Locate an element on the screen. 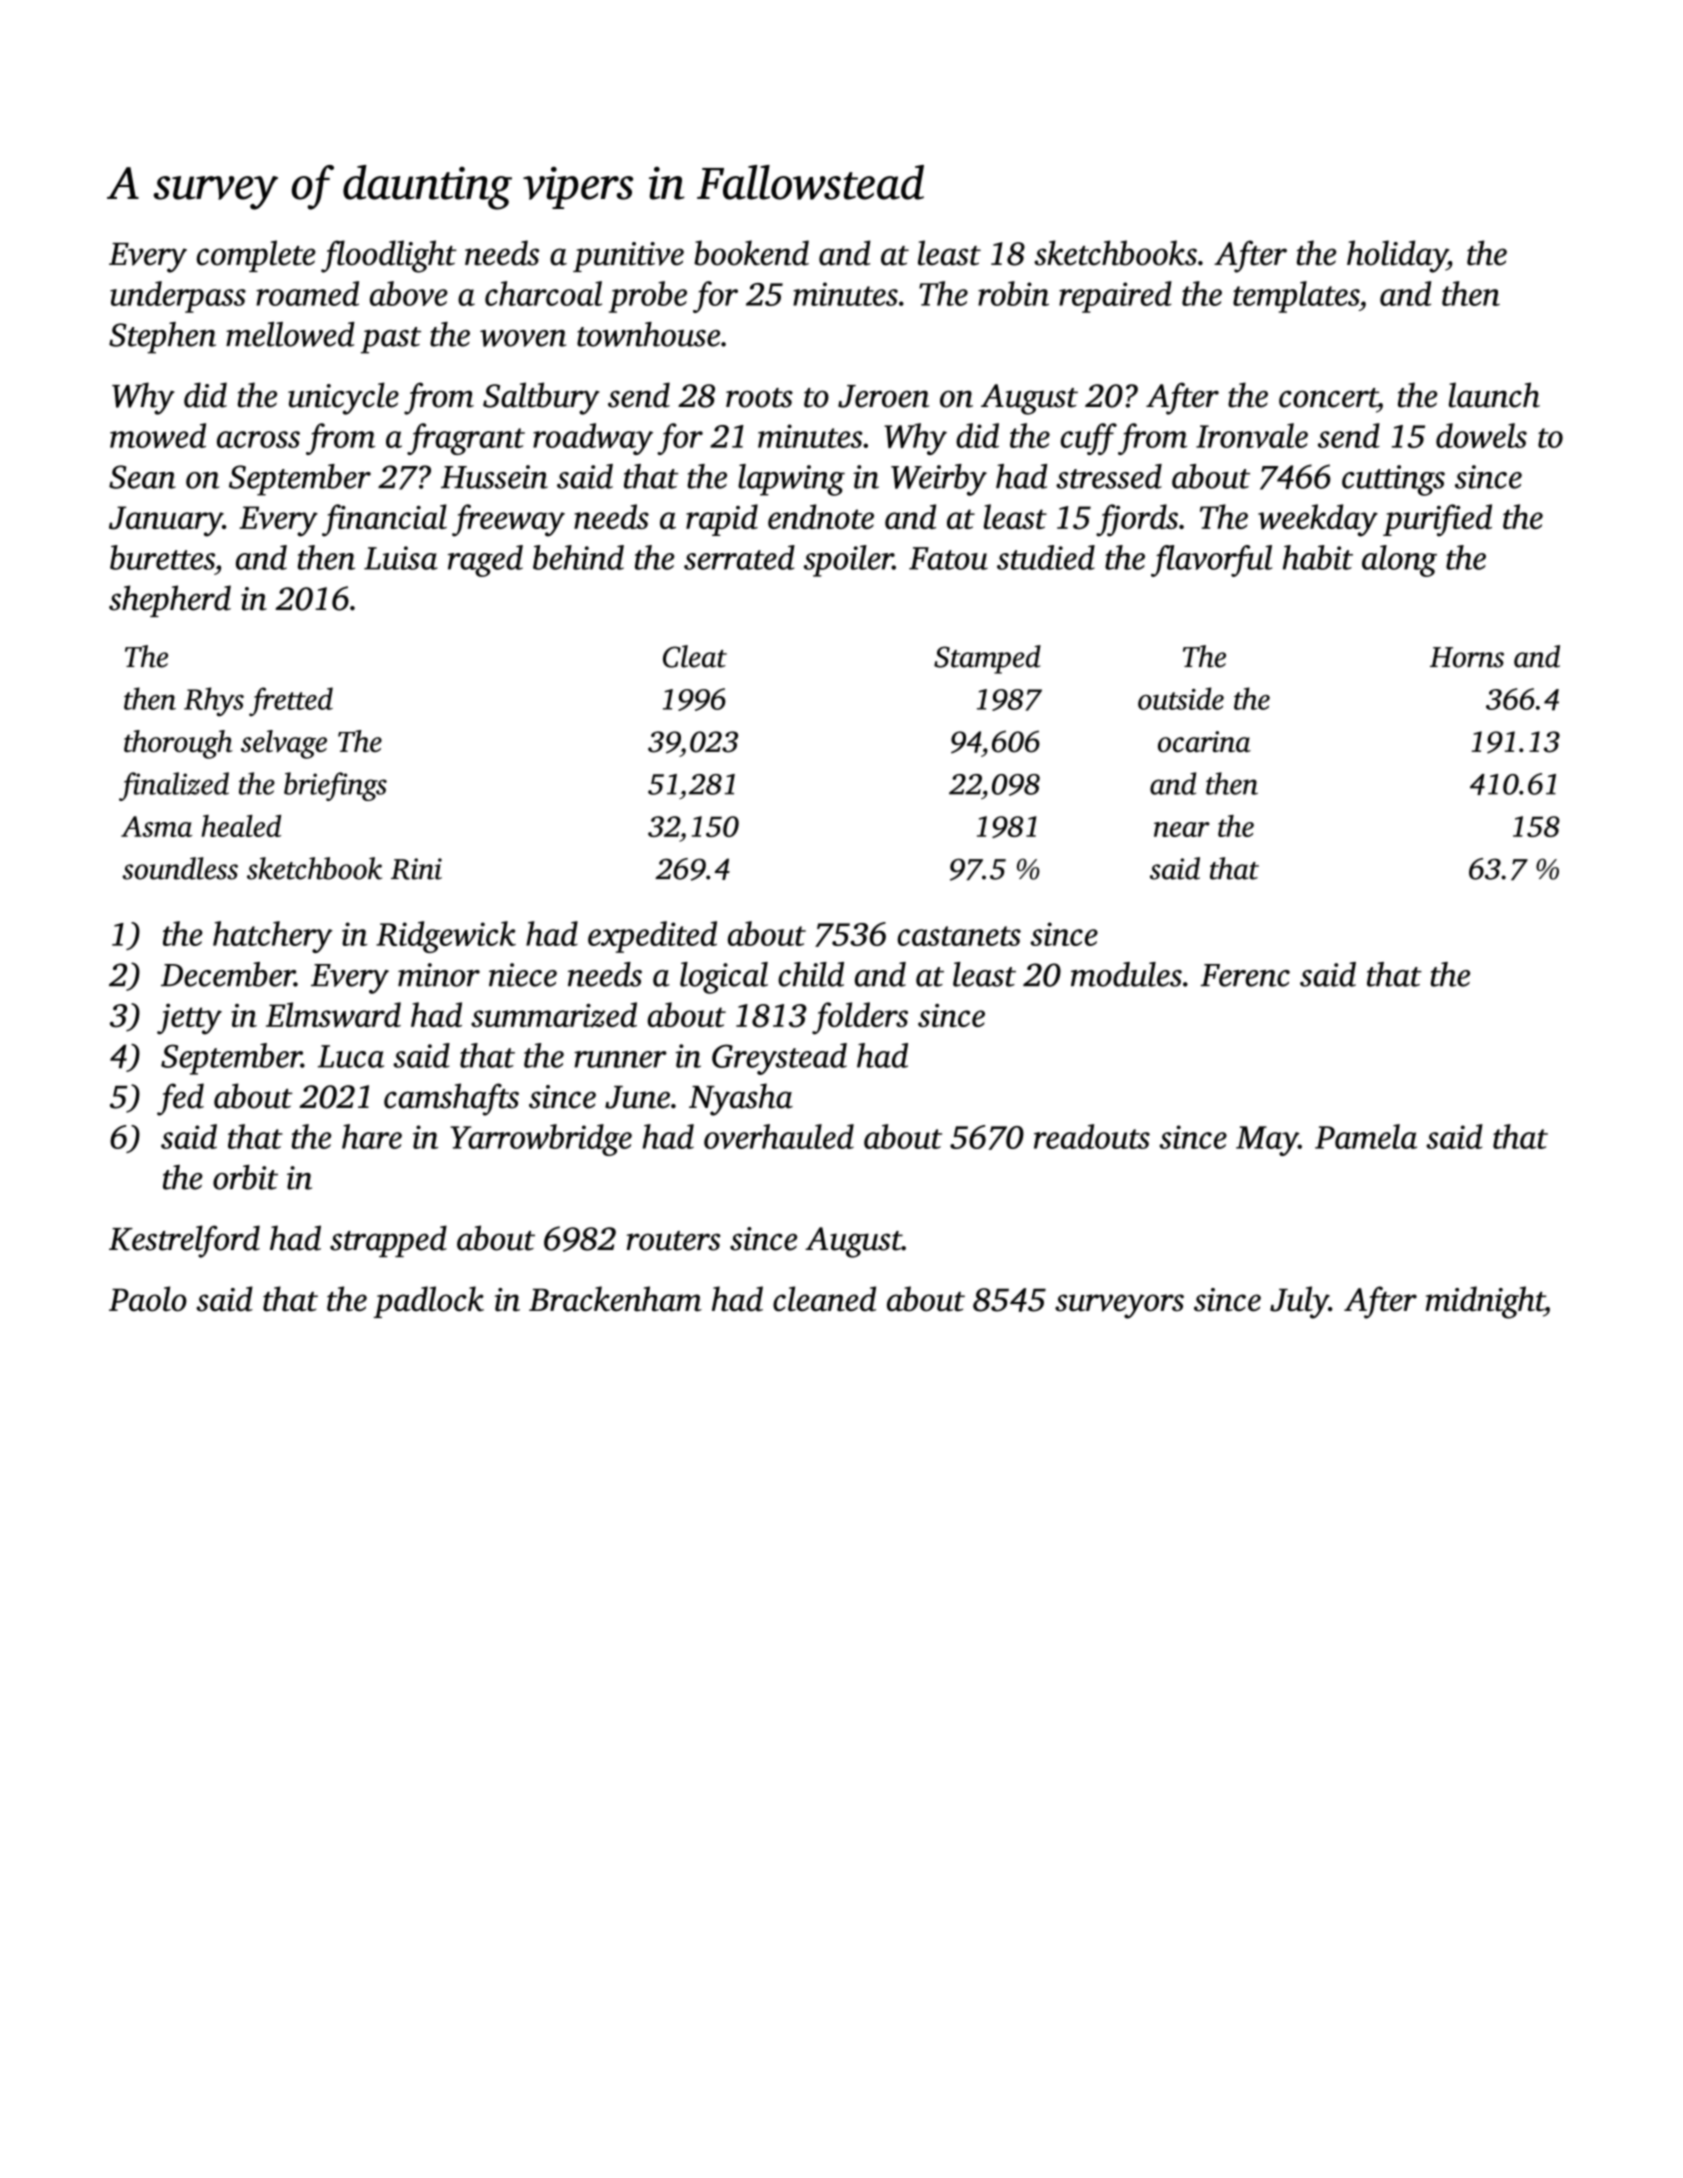 The image size is (1683, 2178). Cleat is located at coordinates (695, 656).
